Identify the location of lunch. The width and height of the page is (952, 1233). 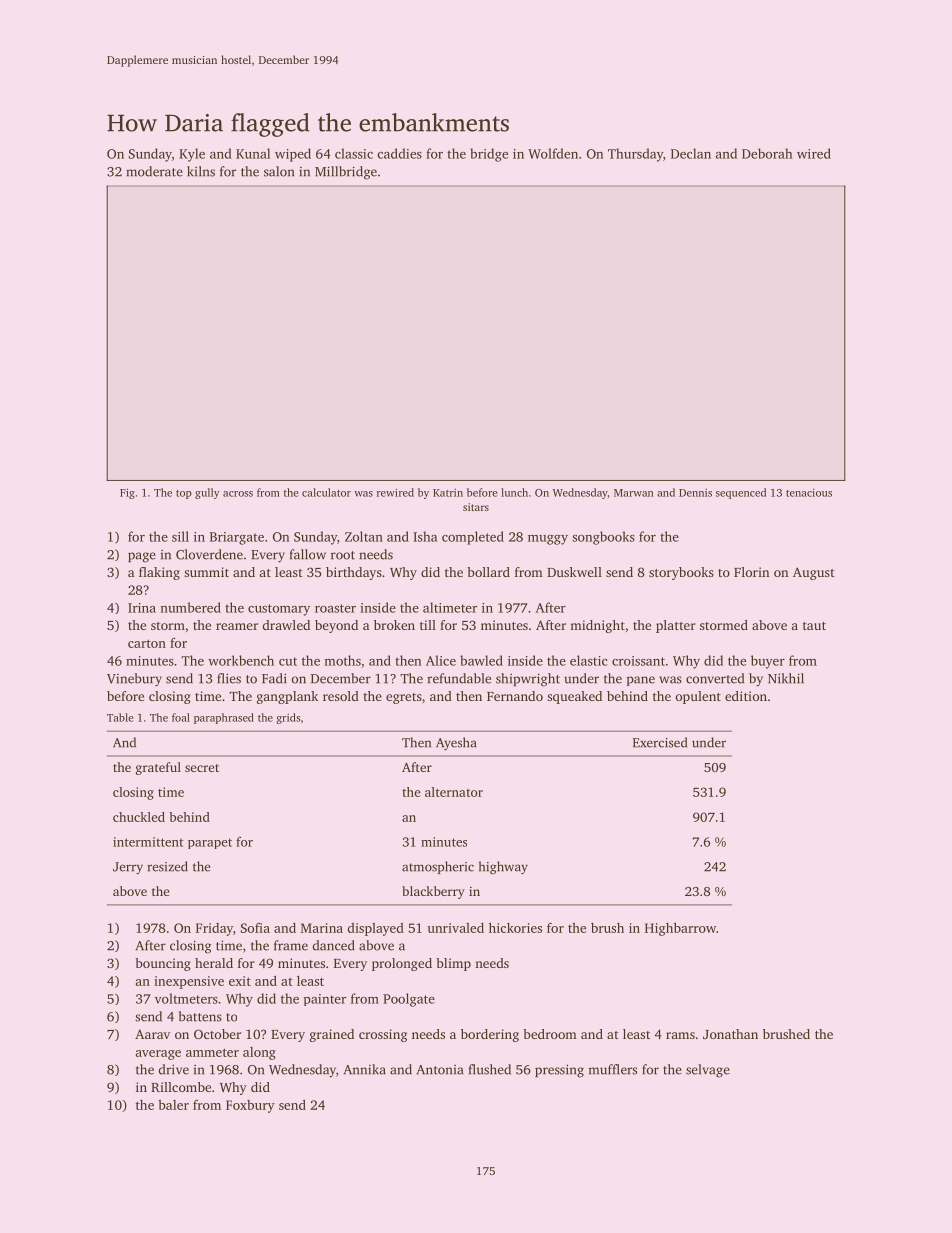
(514, 492).
